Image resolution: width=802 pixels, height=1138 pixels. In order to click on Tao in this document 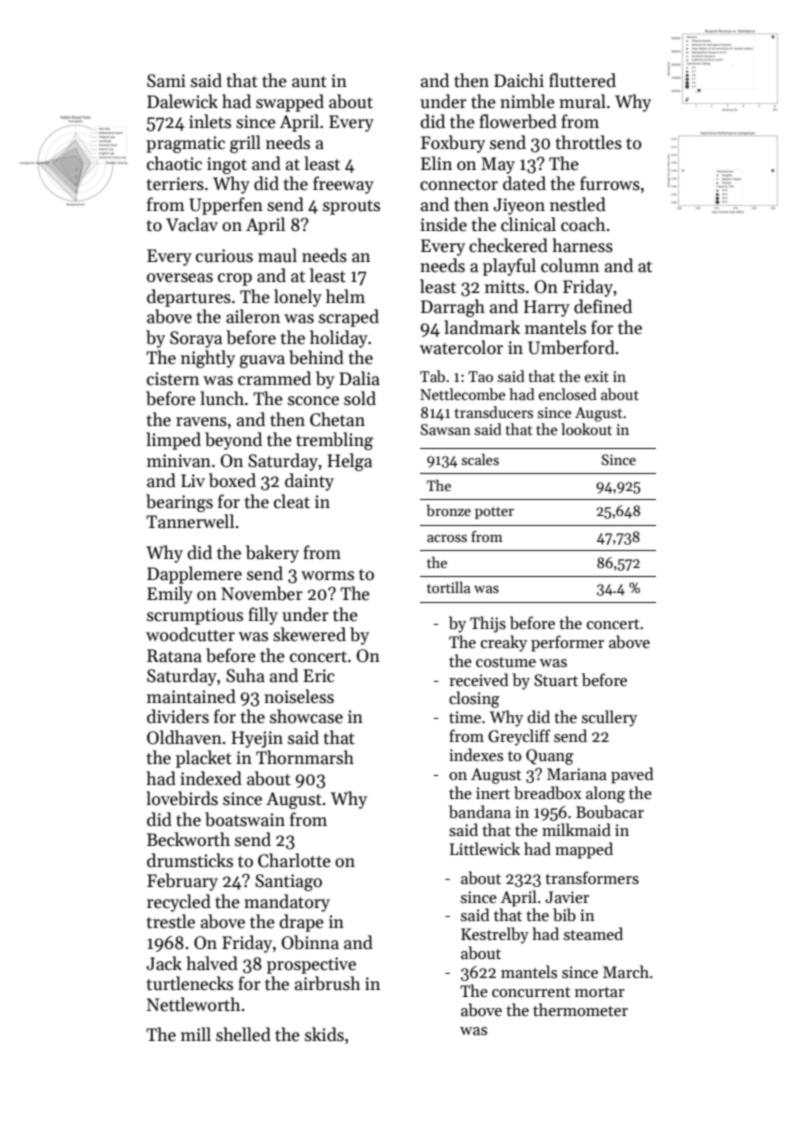, I will do `click(480, 376)`.
